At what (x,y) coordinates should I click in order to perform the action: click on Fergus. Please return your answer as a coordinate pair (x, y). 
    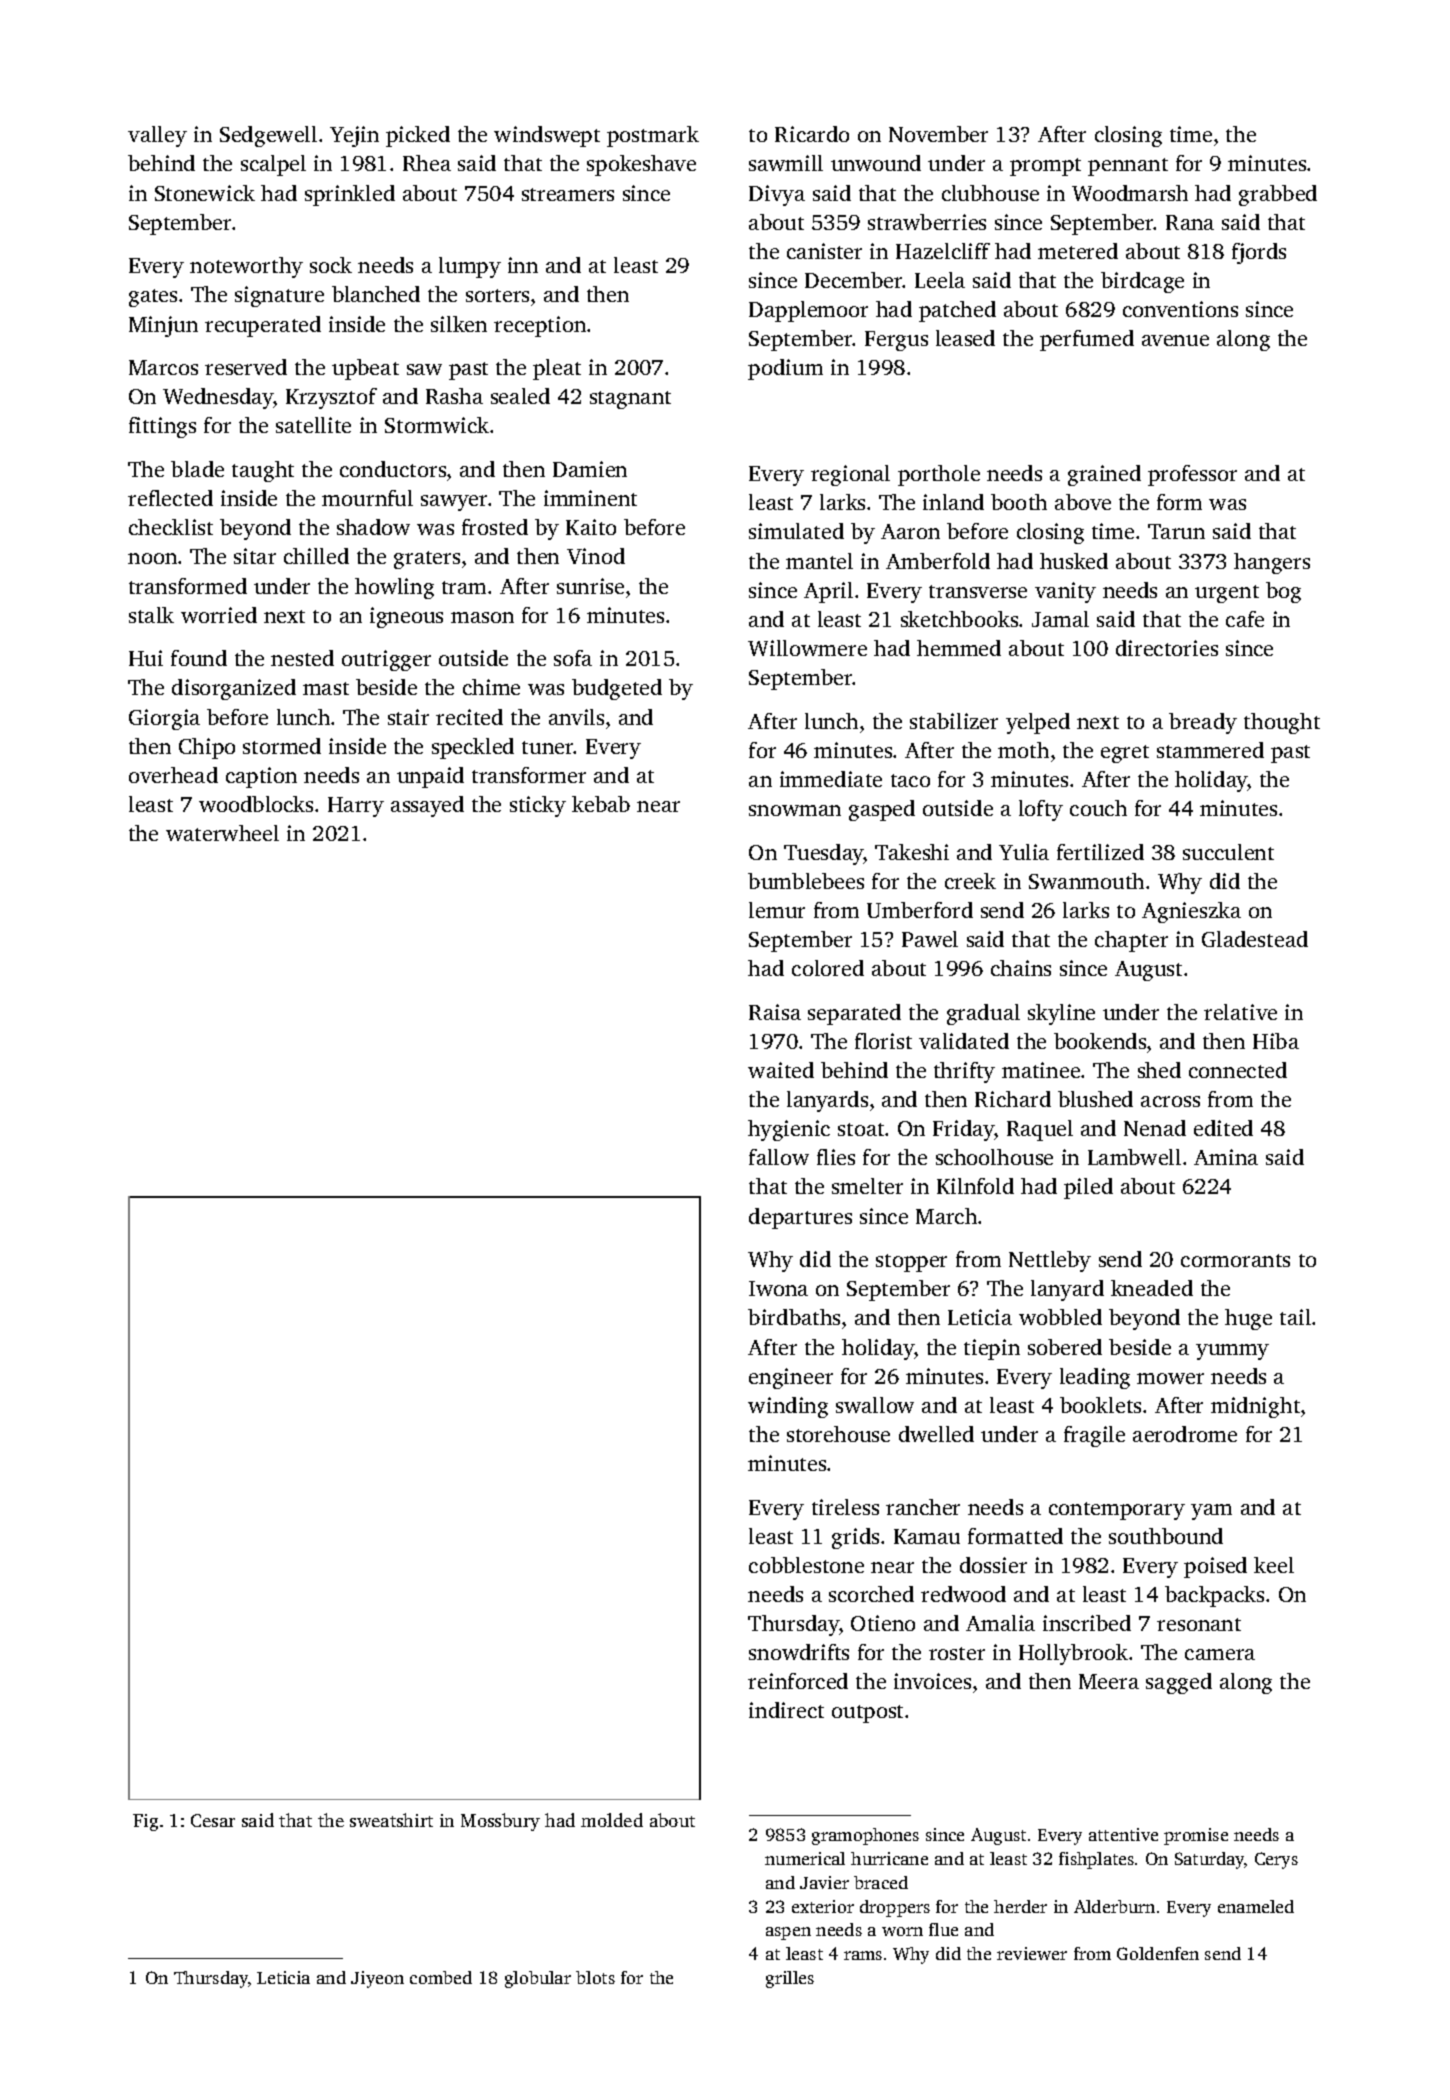
    Looking at the image, I should click on (896, 341).
